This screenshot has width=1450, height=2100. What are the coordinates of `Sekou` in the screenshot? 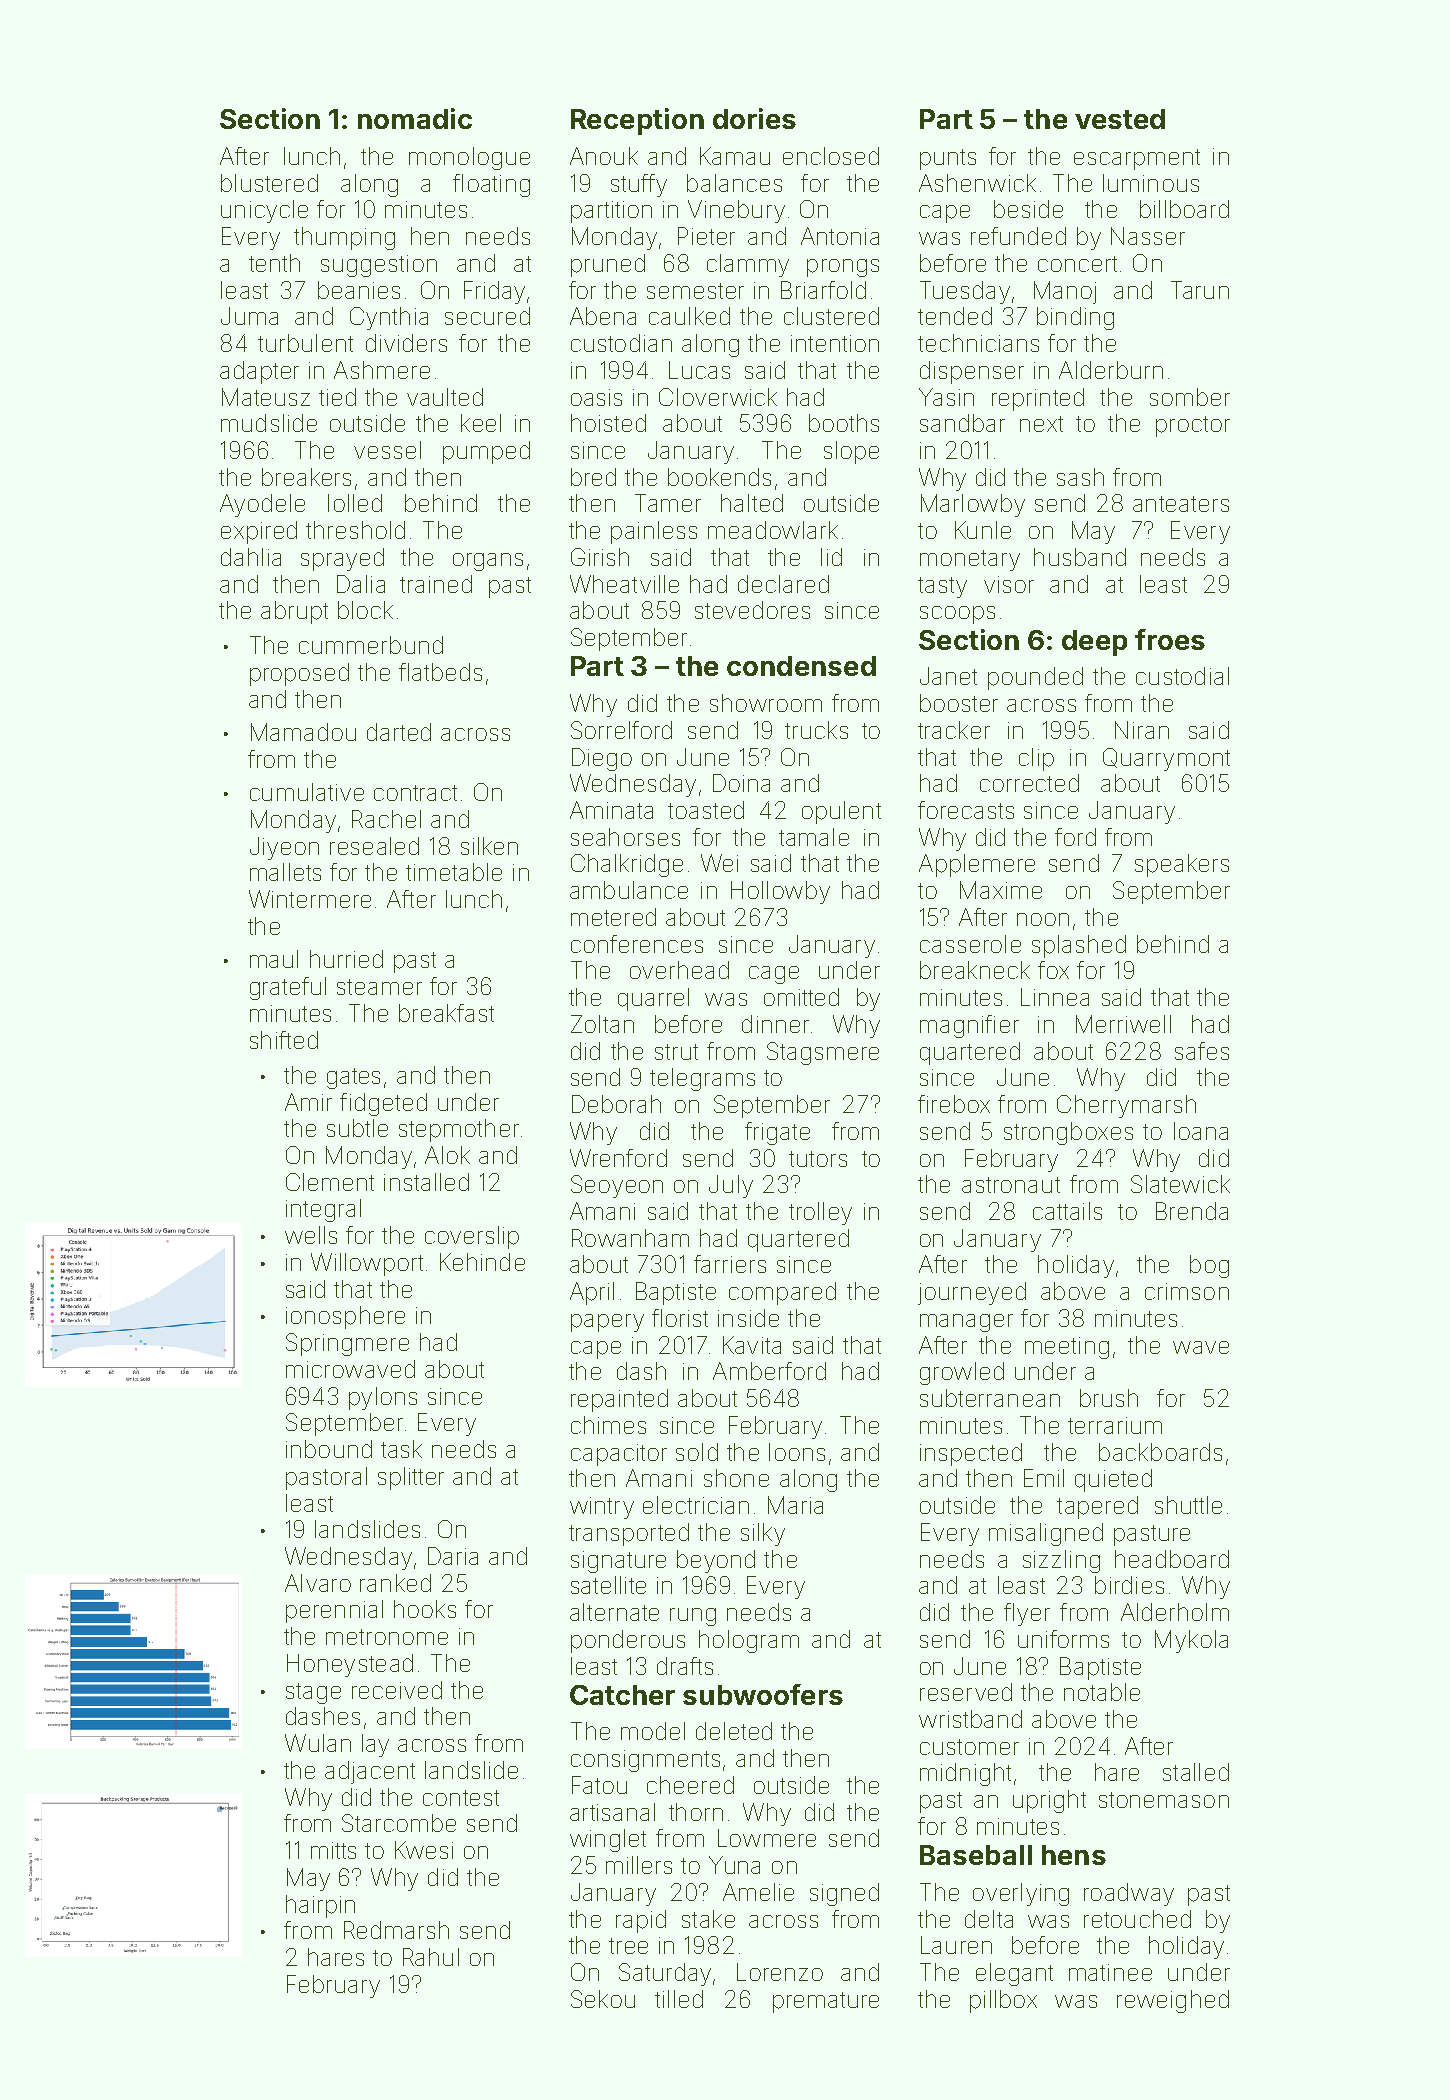 It's located at (603, 1999).
